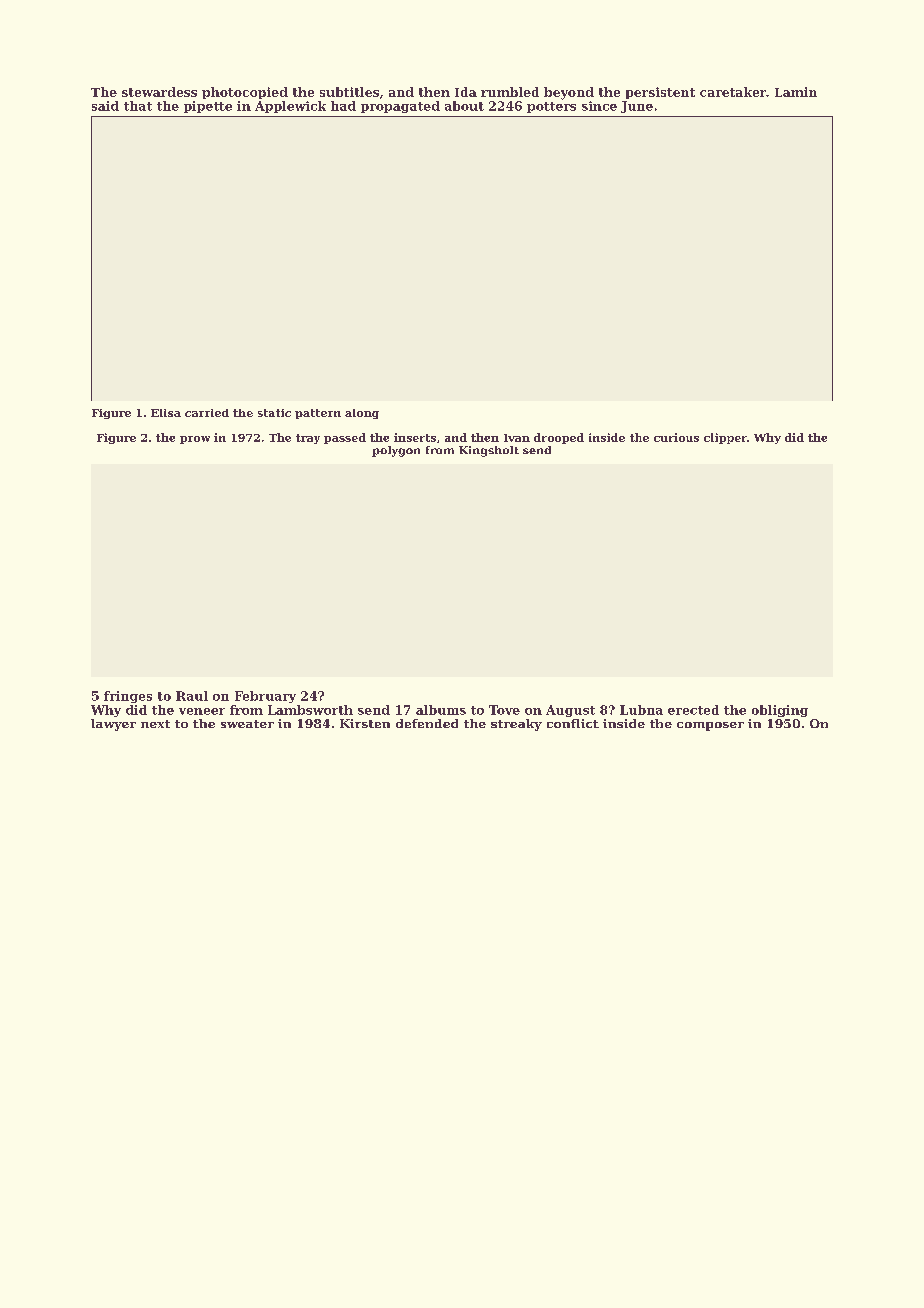 This page has width=924, height=1308. I want to click on photocopied, so click(245, 93).
